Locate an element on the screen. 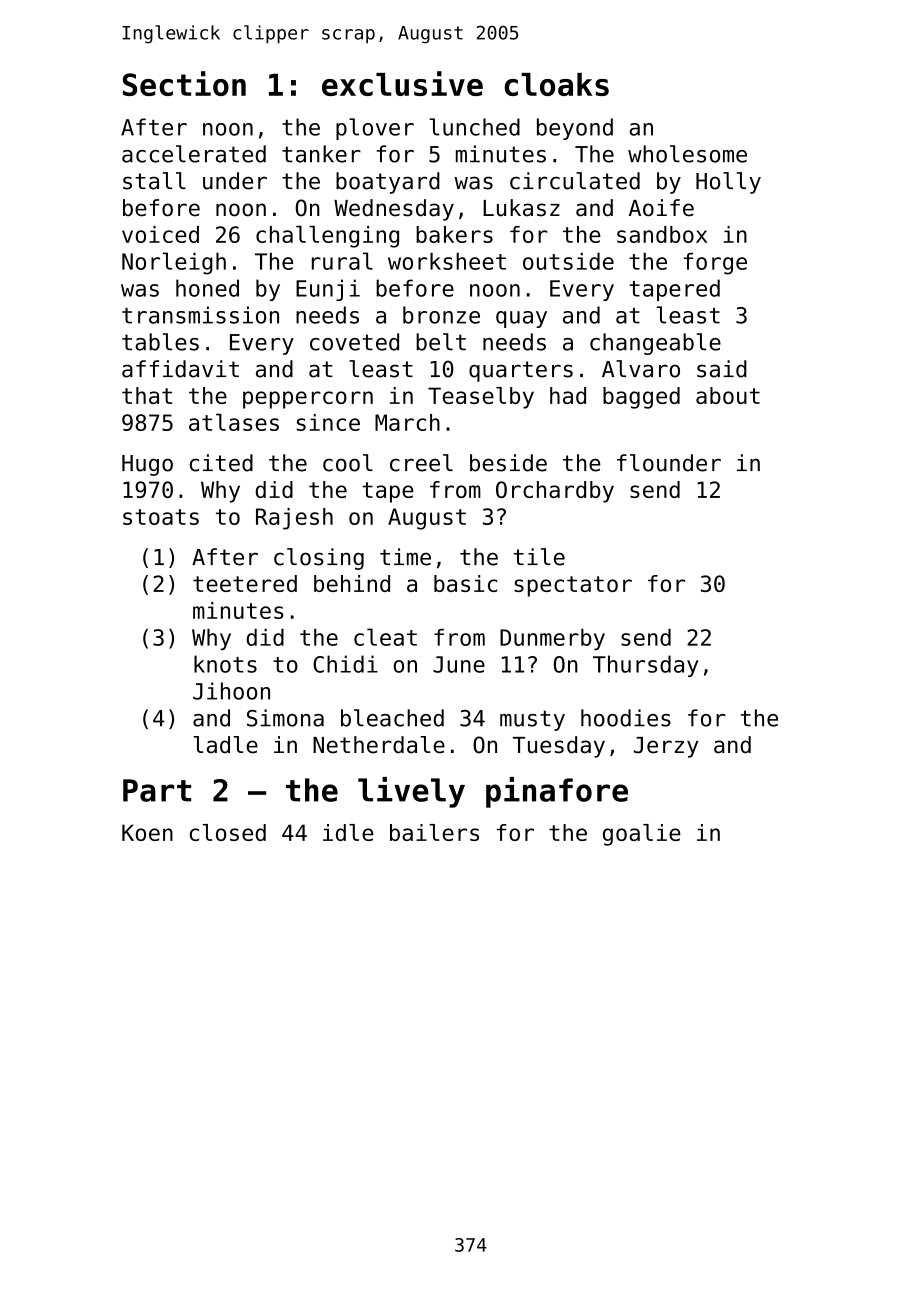 The height and width of the screenshot is (1316, 908). beyond is located at coordinates (575, 129).
